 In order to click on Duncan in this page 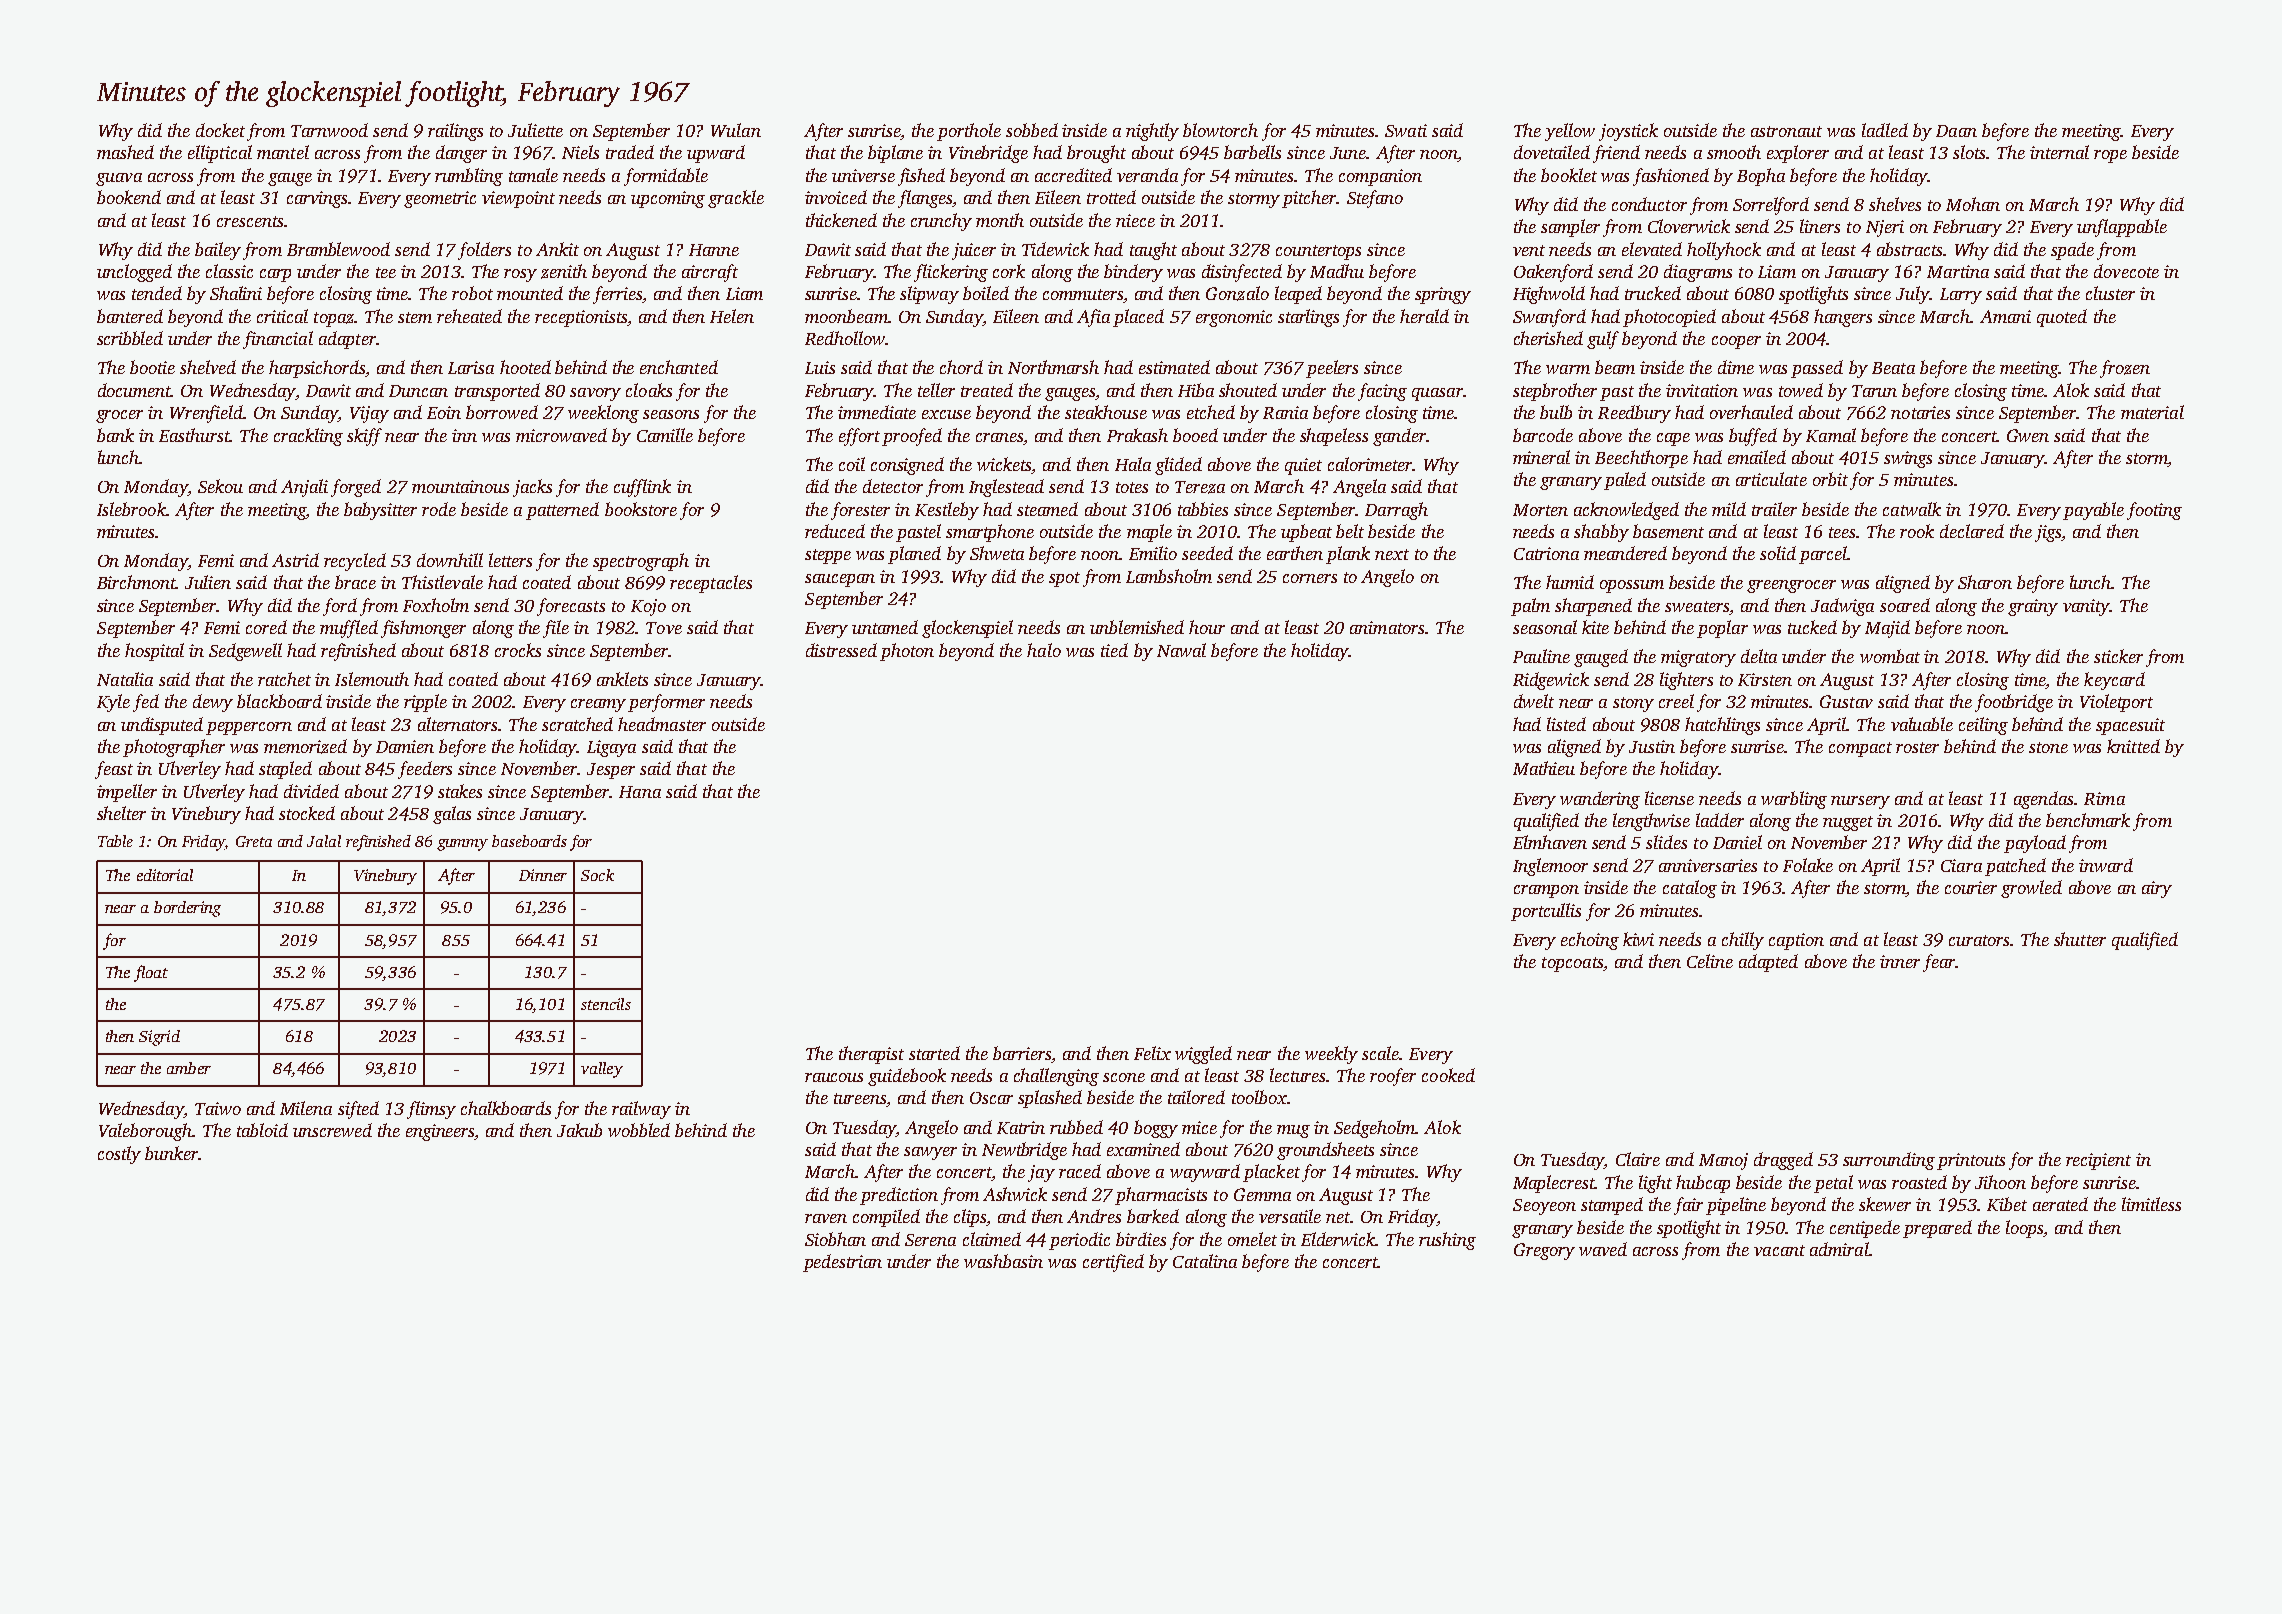, I will do `click(418, 391)`.
